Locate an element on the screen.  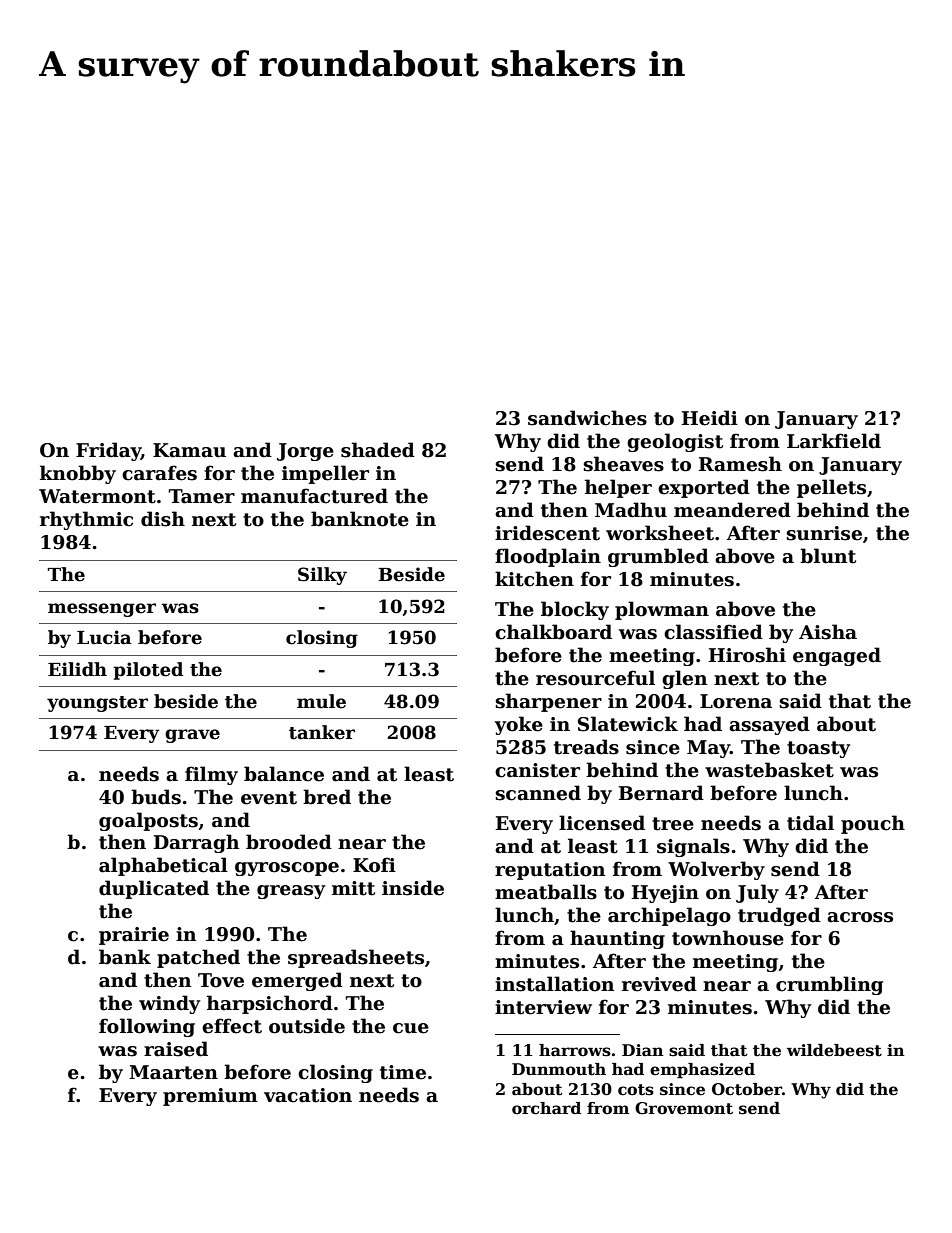
Lucia is located at coordinates (104, 637).
